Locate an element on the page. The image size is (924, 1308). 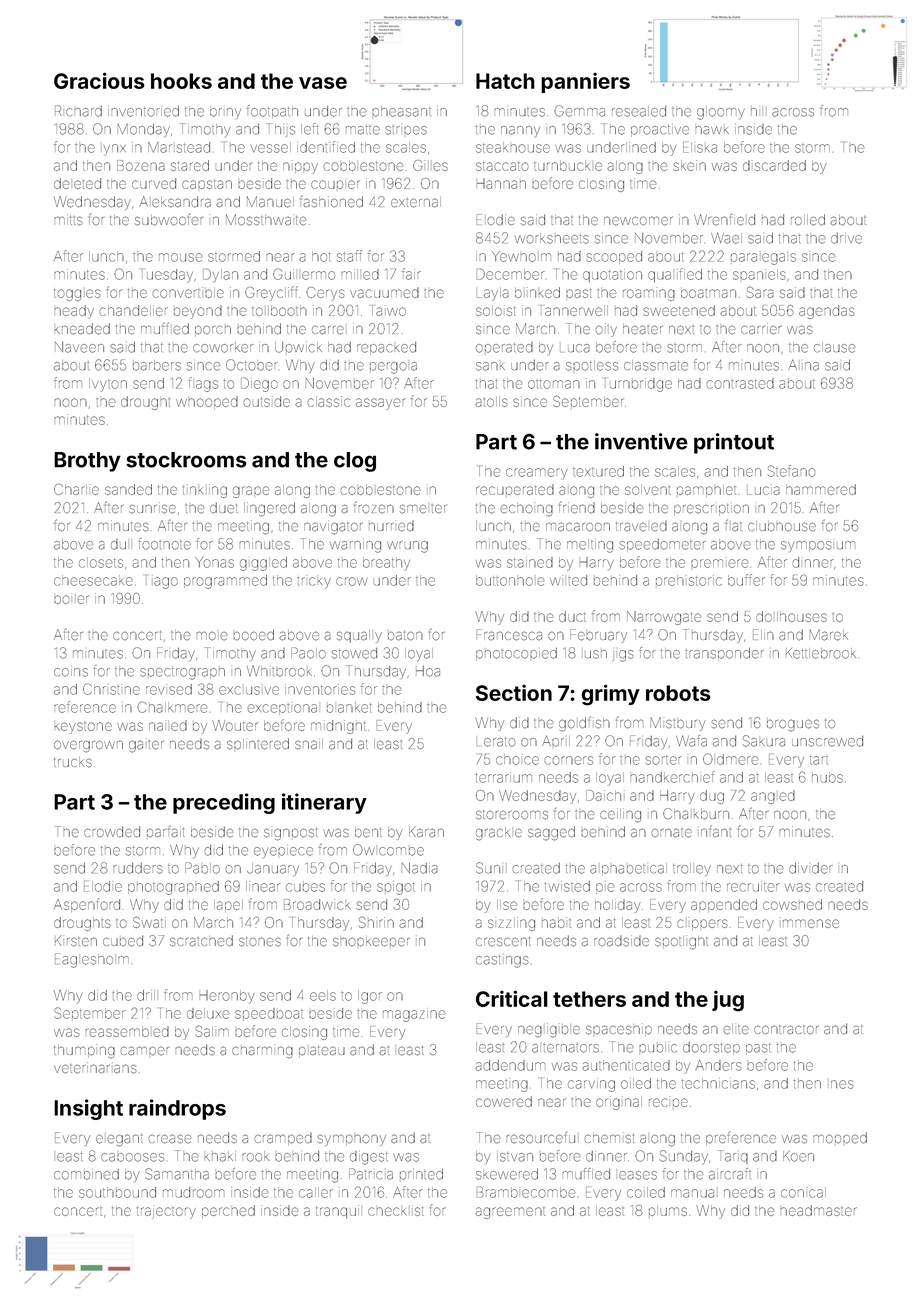
Marlstead is located at coordinates (179, 147).
